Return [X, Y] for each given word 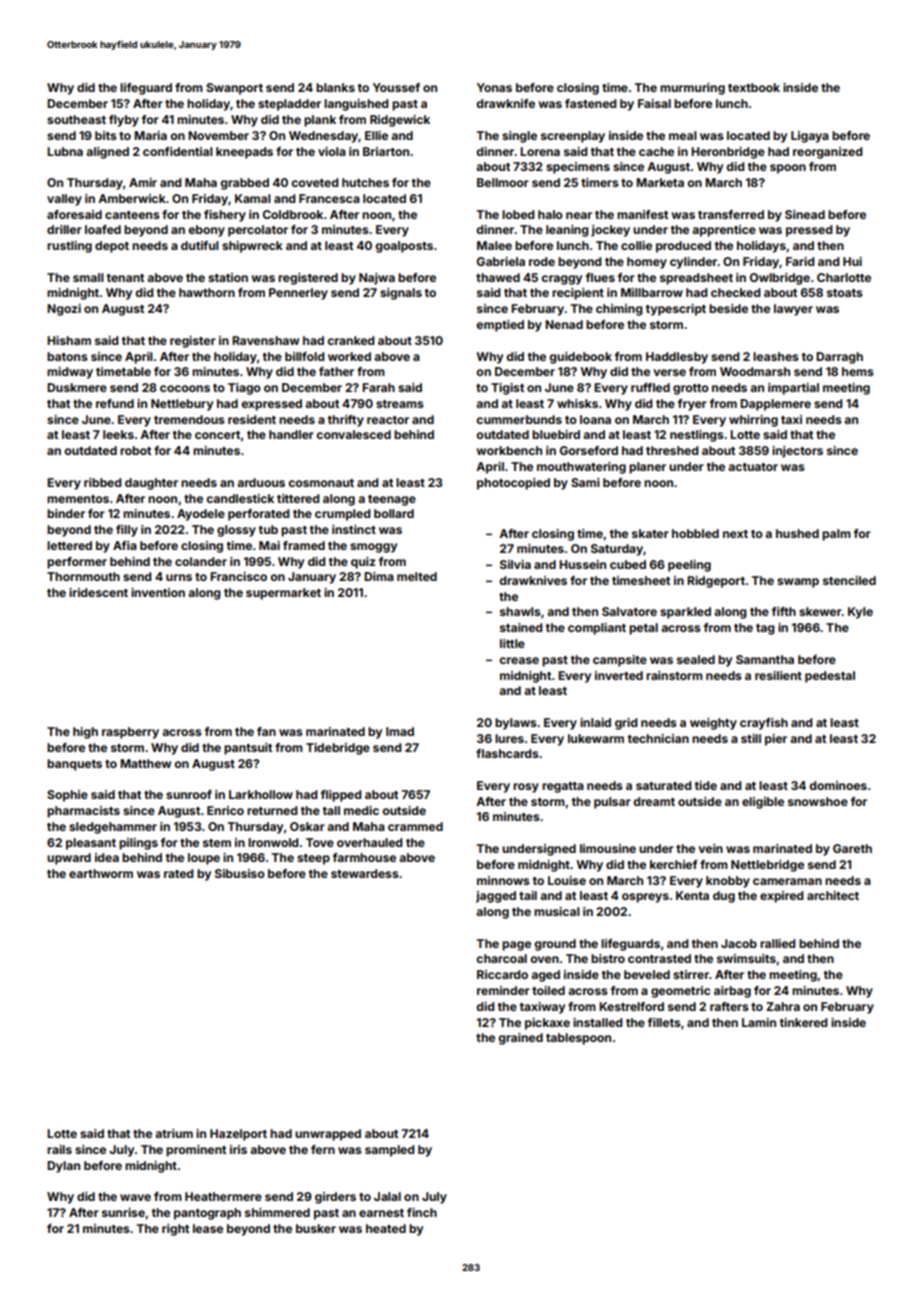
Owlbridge [780, 279]
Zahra [783, 1006]
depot [112, 247]
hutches [365, 182]
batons [67, 356]
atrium [174, 1133]
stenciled [849, 580]
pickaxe [547, 1024]
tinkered [804, 1022]
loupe [204, 859]
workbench [509, 450]
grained [520, 1039]
